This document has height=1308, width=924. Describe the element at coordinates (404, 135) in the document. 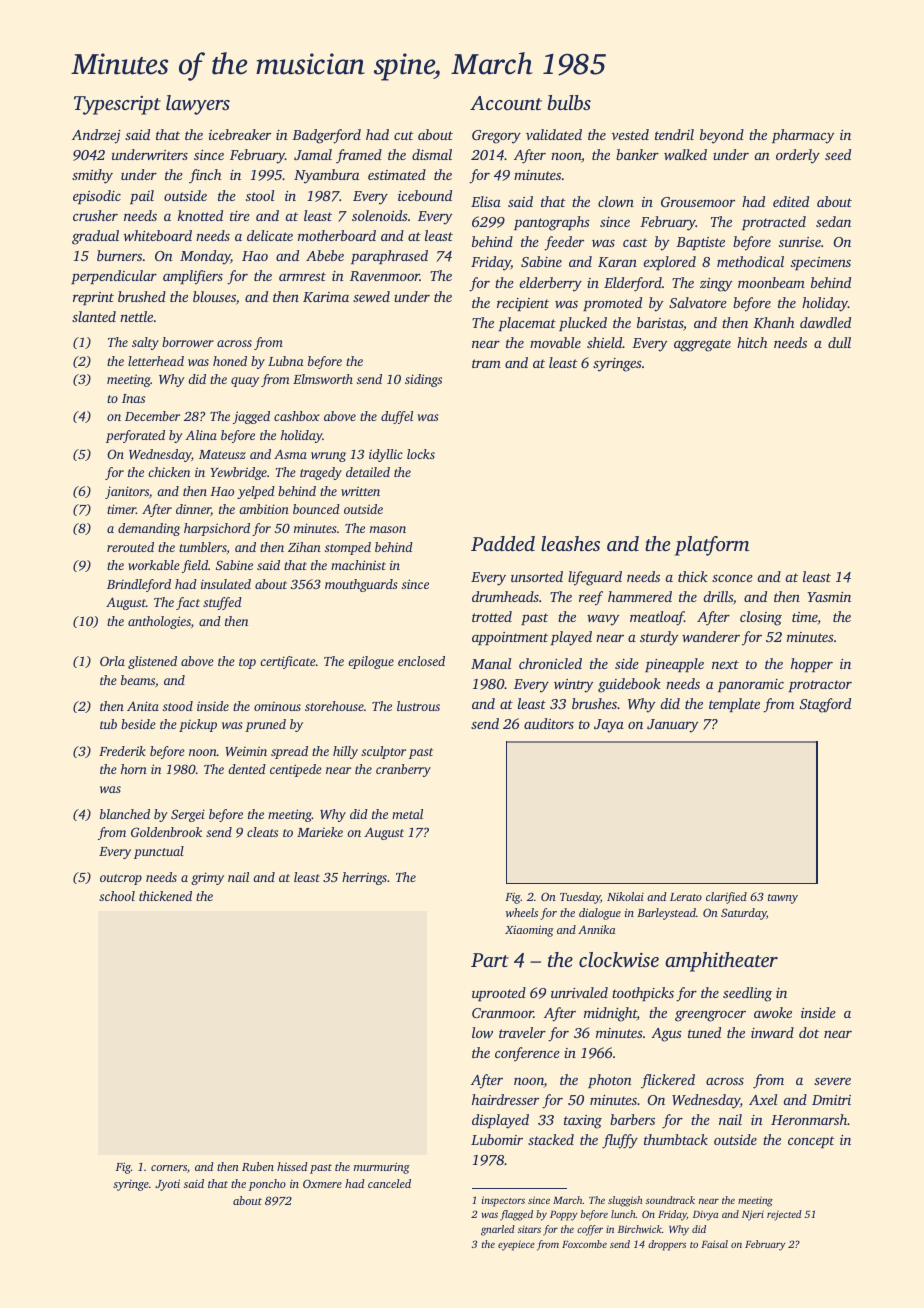

I see `cut` at that location.
